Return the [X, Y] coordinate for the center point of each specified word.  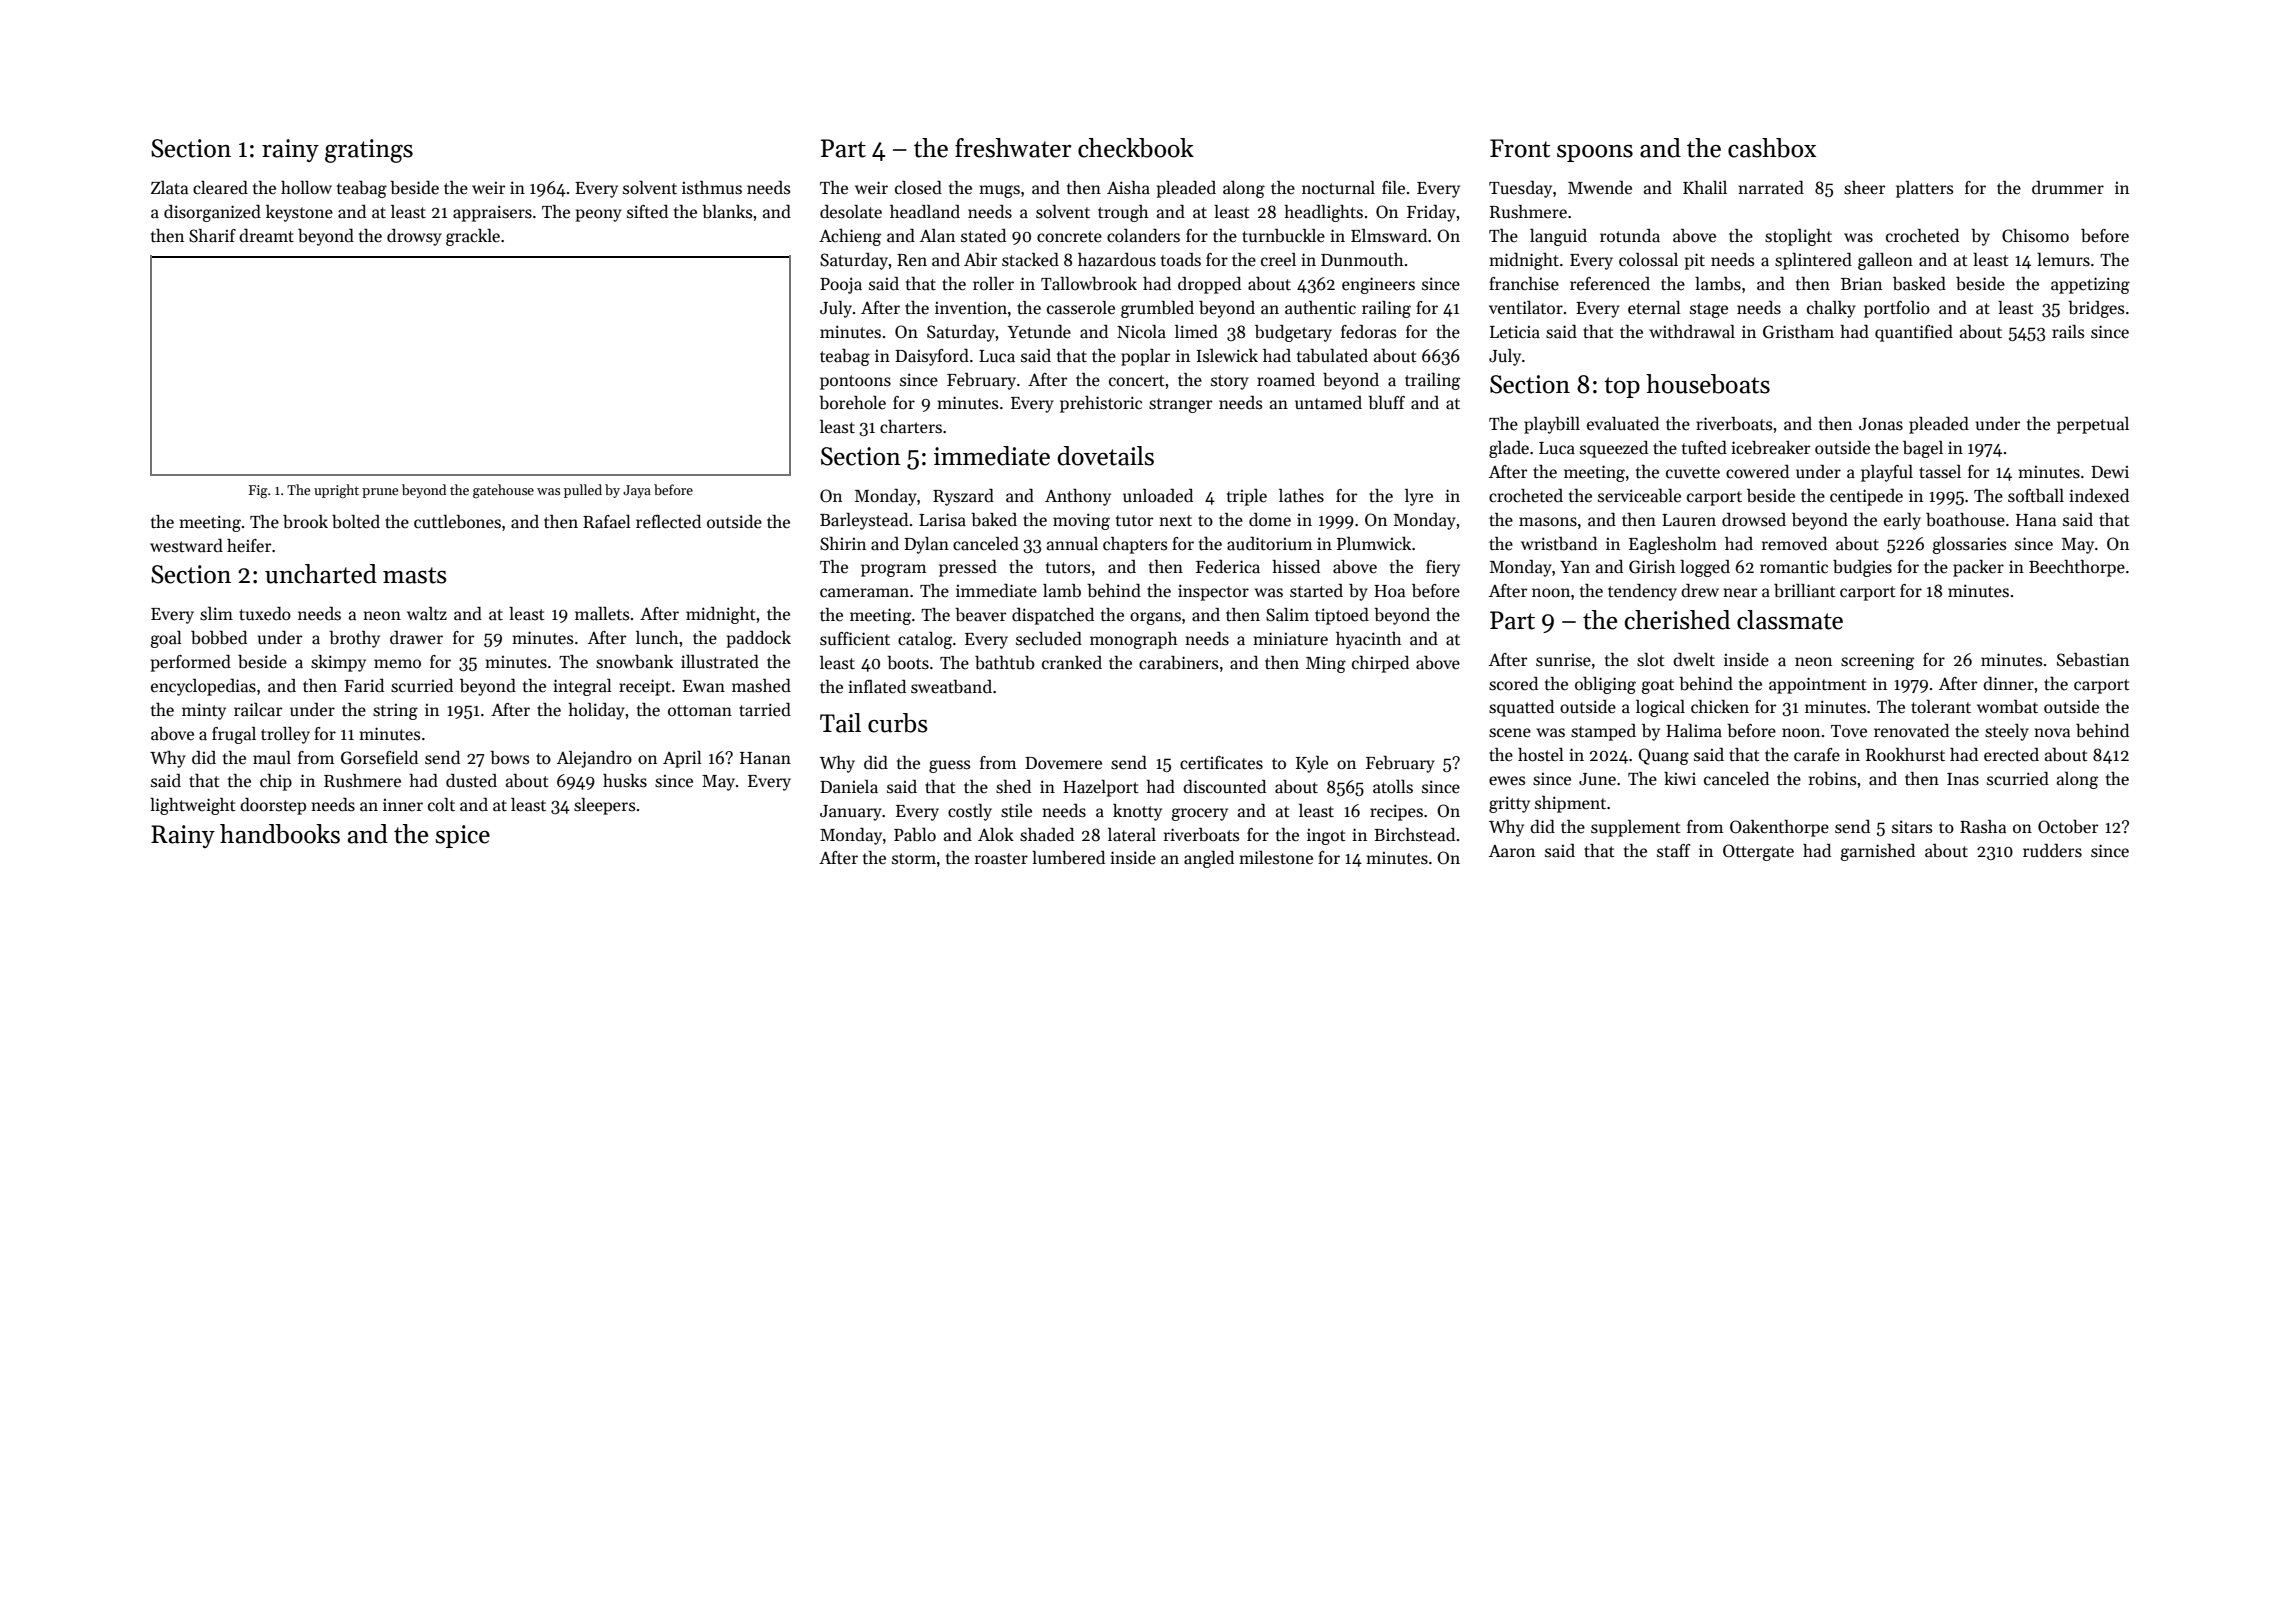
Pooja [841, 285]
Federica [1228, 567]
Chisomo [2035, 236]
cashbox [1772, 148]
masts [415, 575]
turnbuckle [1283, 236]
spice [463, 836]
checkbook [1136, 148]
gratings [369, 151]
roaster [1001, 859]
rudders [2052, 851]
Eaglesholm [1673, 545]
